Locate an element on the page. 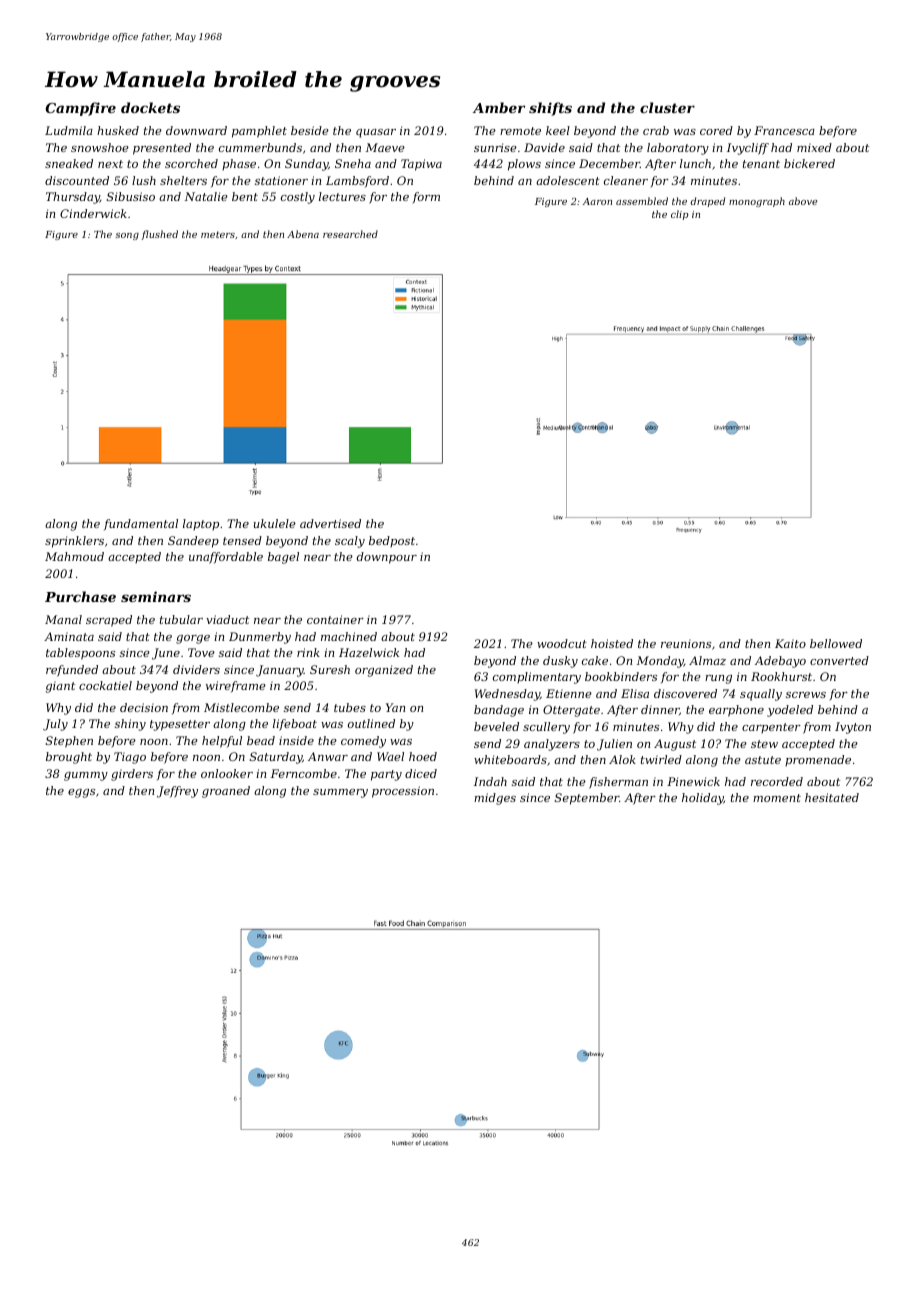  sneaked is located at coordinates (69, 163).
